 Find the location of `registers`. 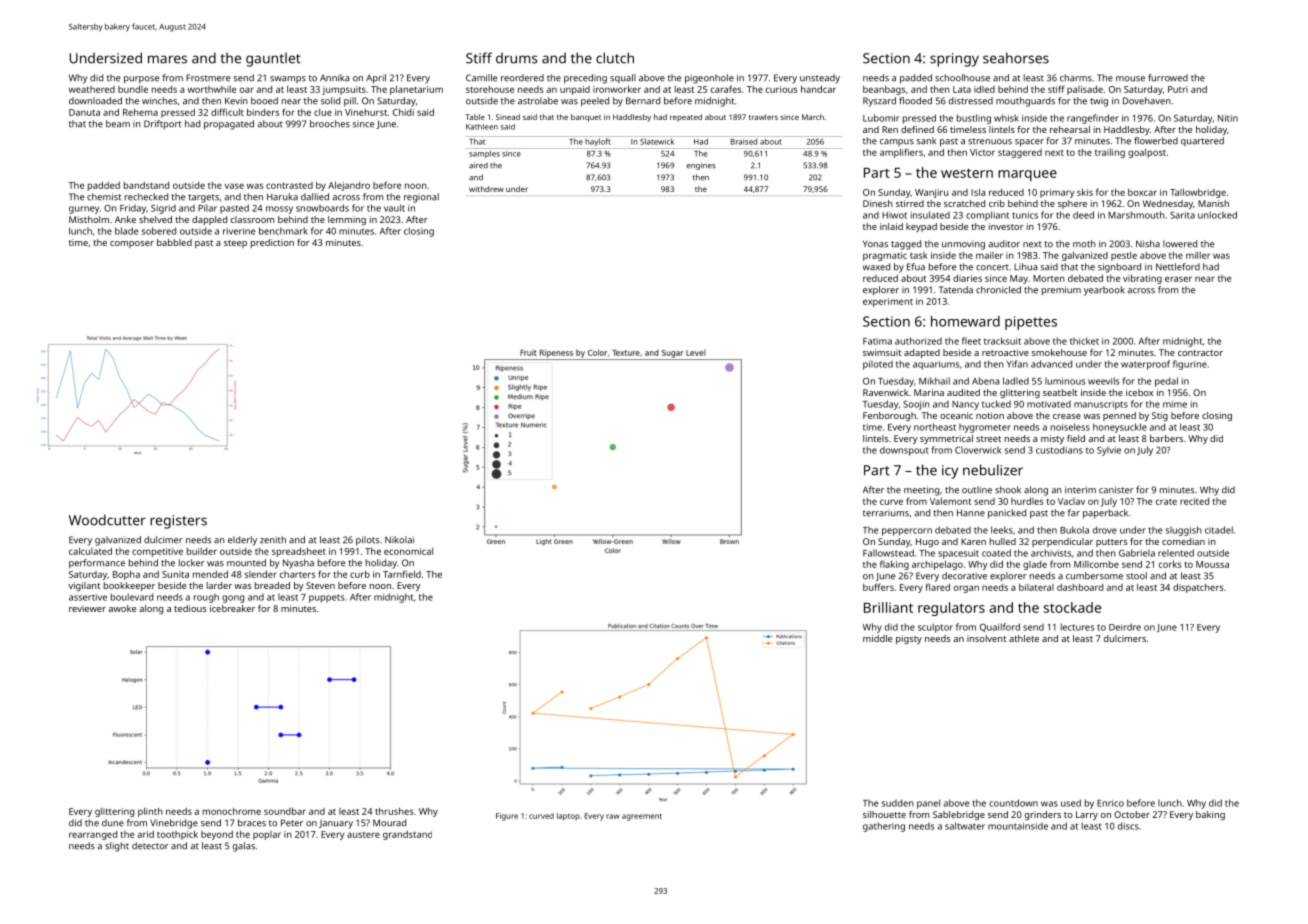

registers is located at coordinates (178, 522).
